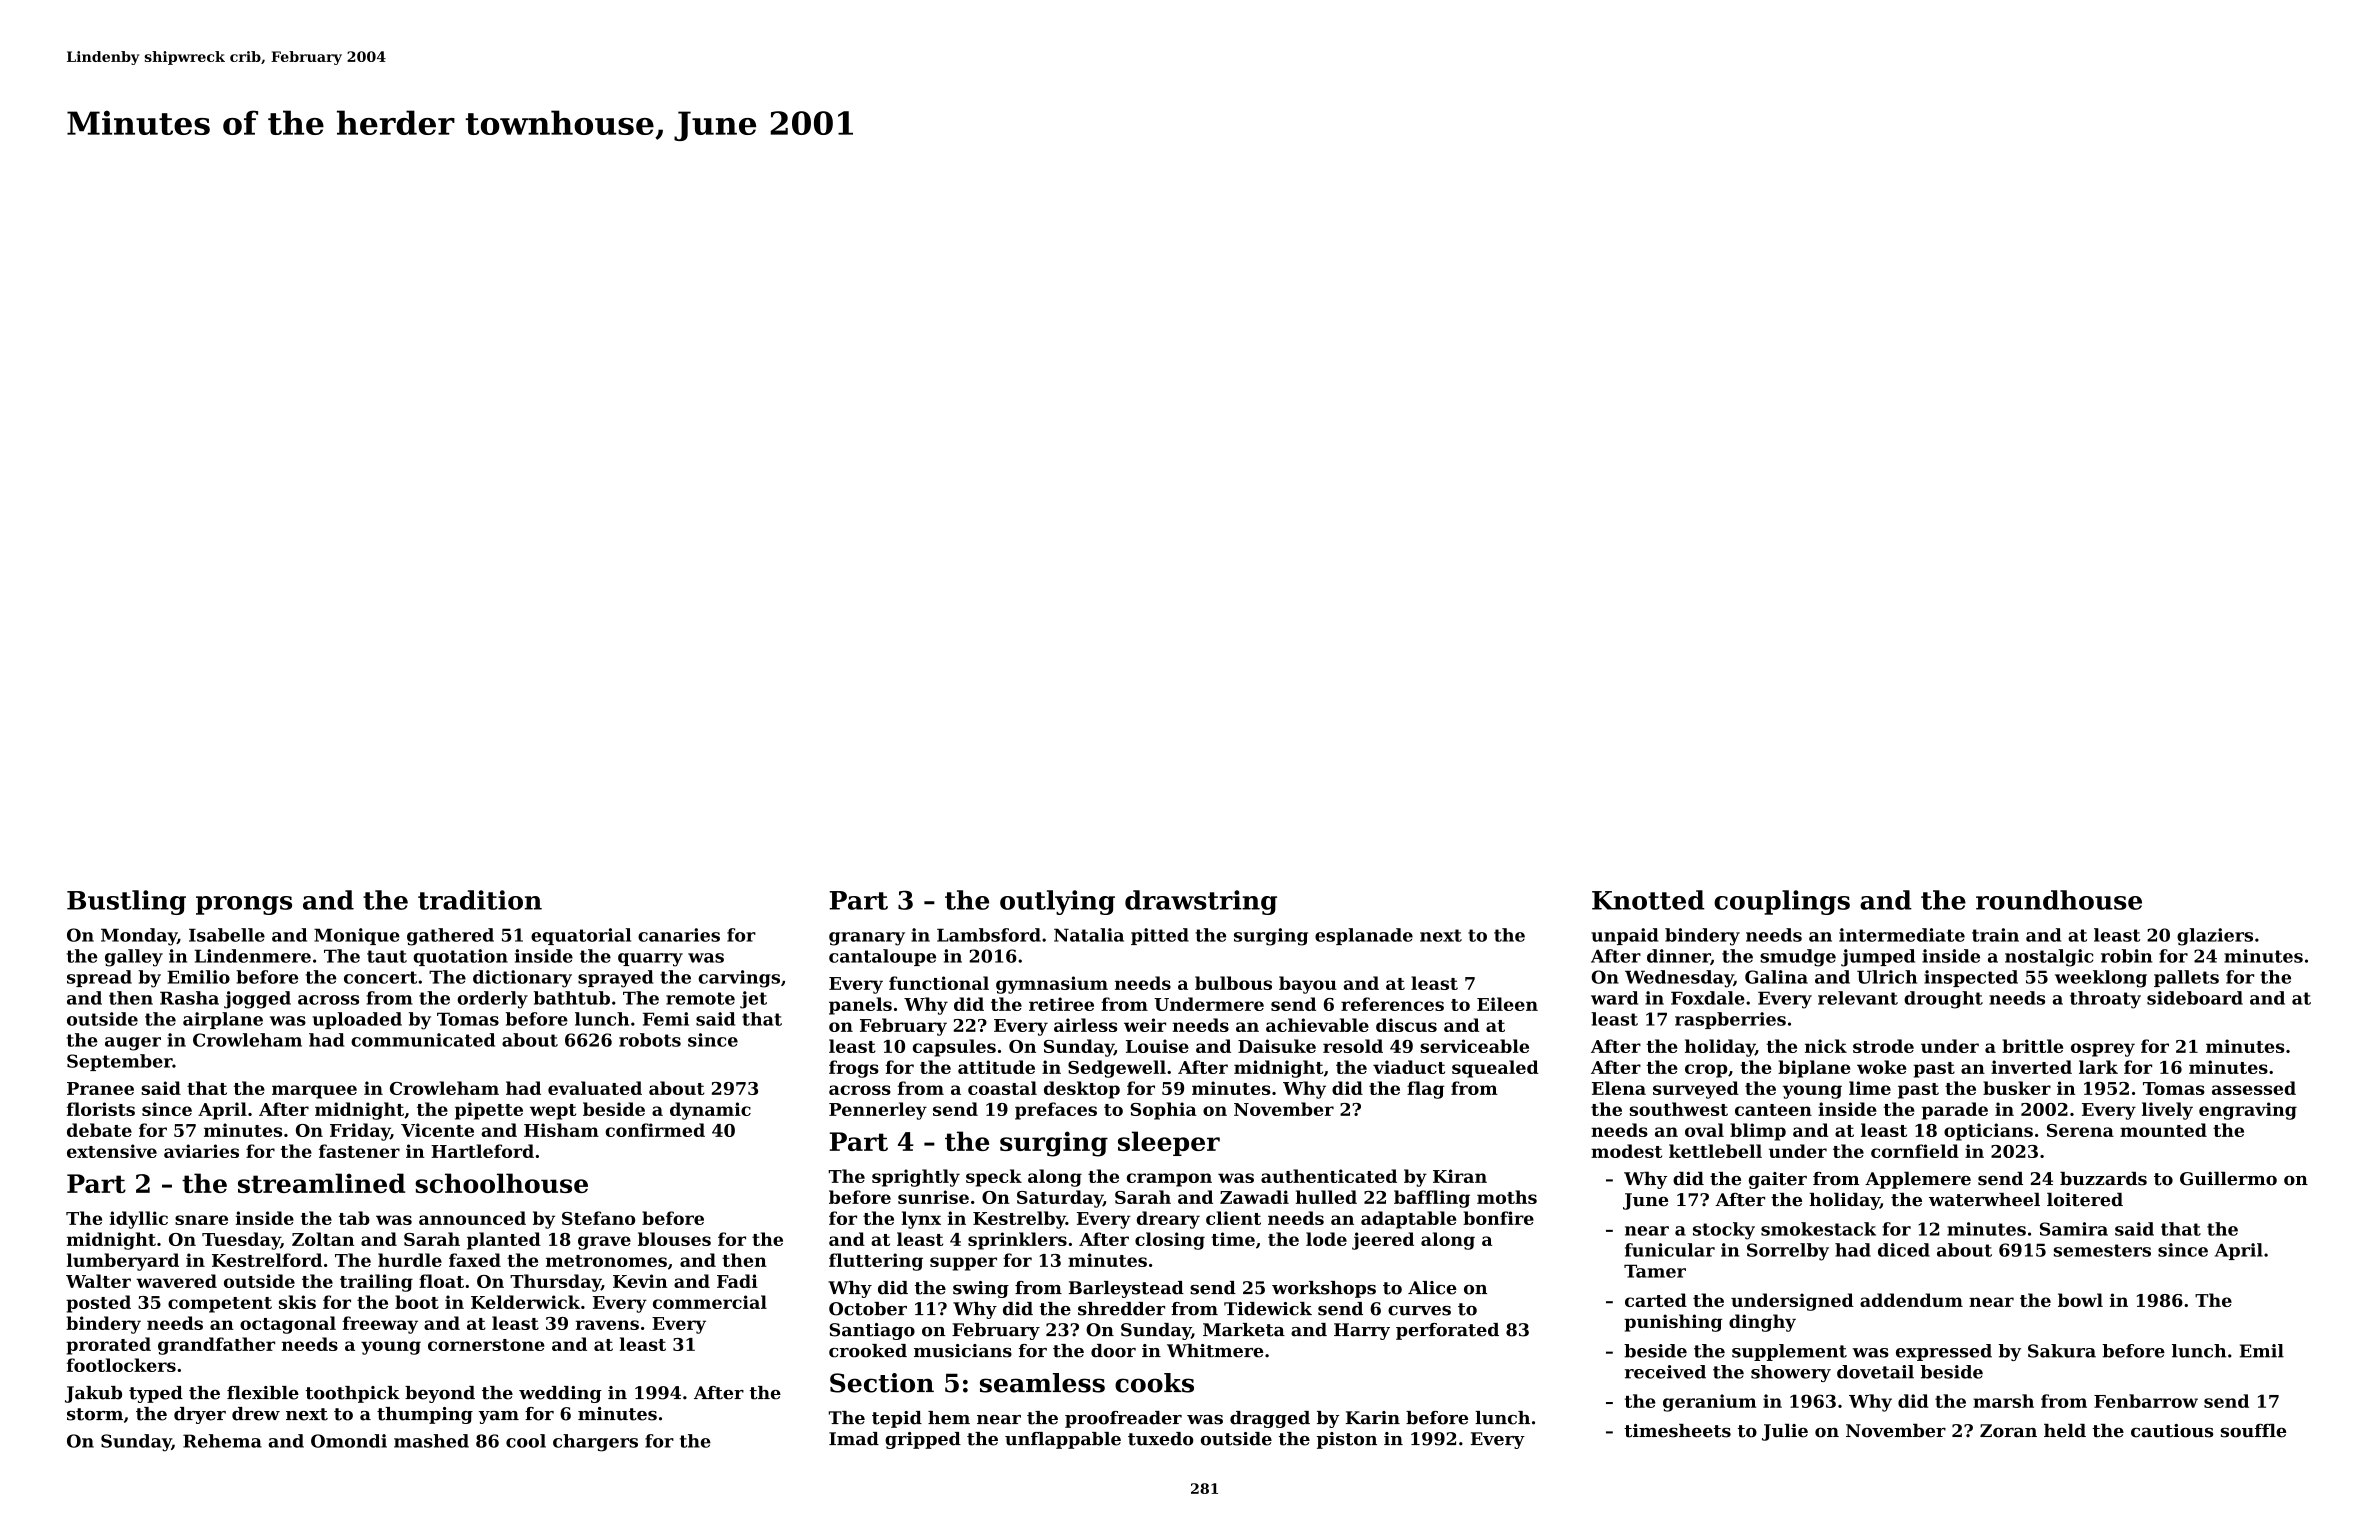 The height and width of the document is (1540, 2380). What do you see at coordinates (2059, 900) in the document?
I see `roundhouse` at bounding box center [2059, 900].
